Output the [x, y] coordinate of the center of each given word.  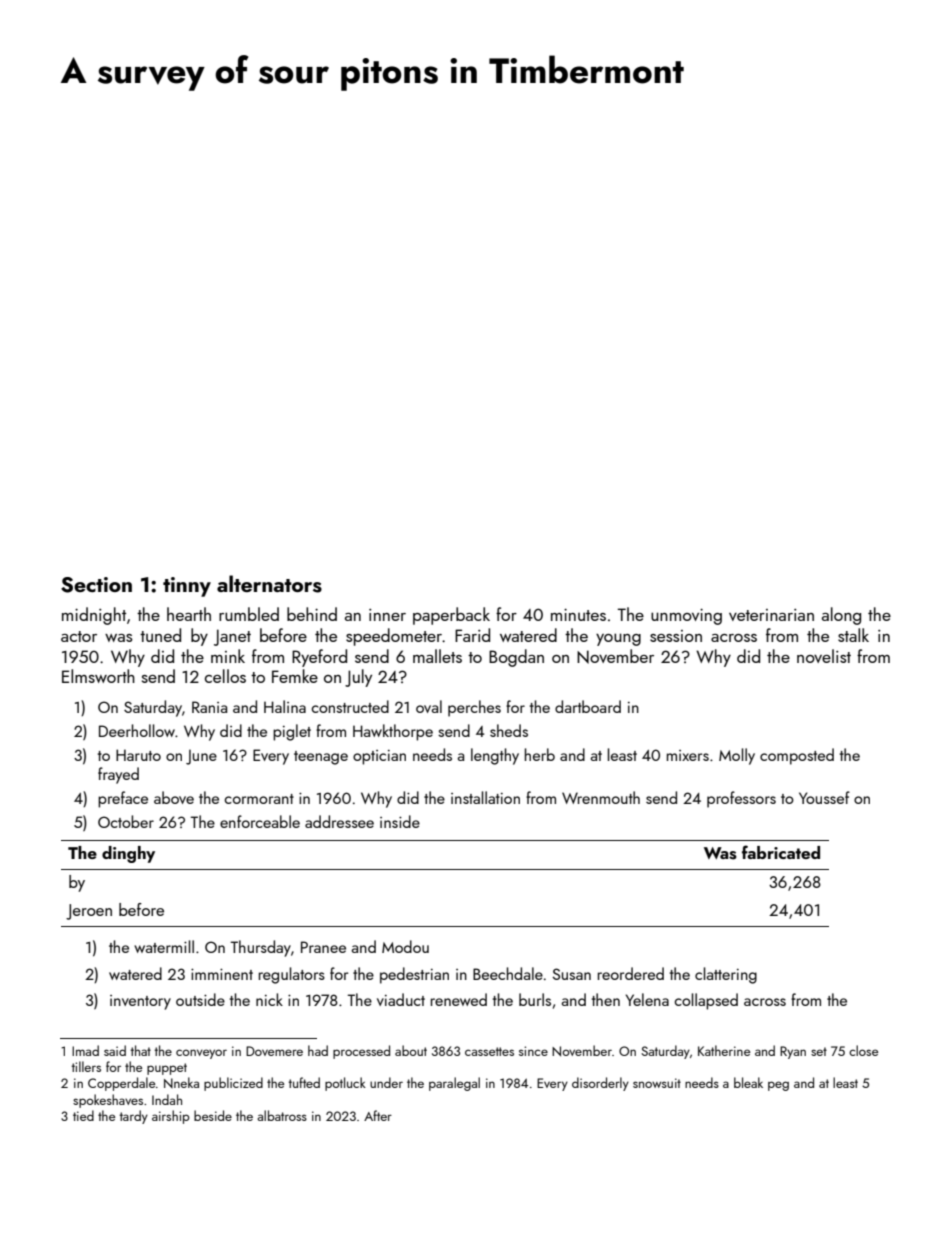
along [841, 616]
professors [741, 799]
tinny [187, 587]
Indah [167, 1099]
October [126, 821]
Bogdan [516, 658]
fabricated [781, 852]
